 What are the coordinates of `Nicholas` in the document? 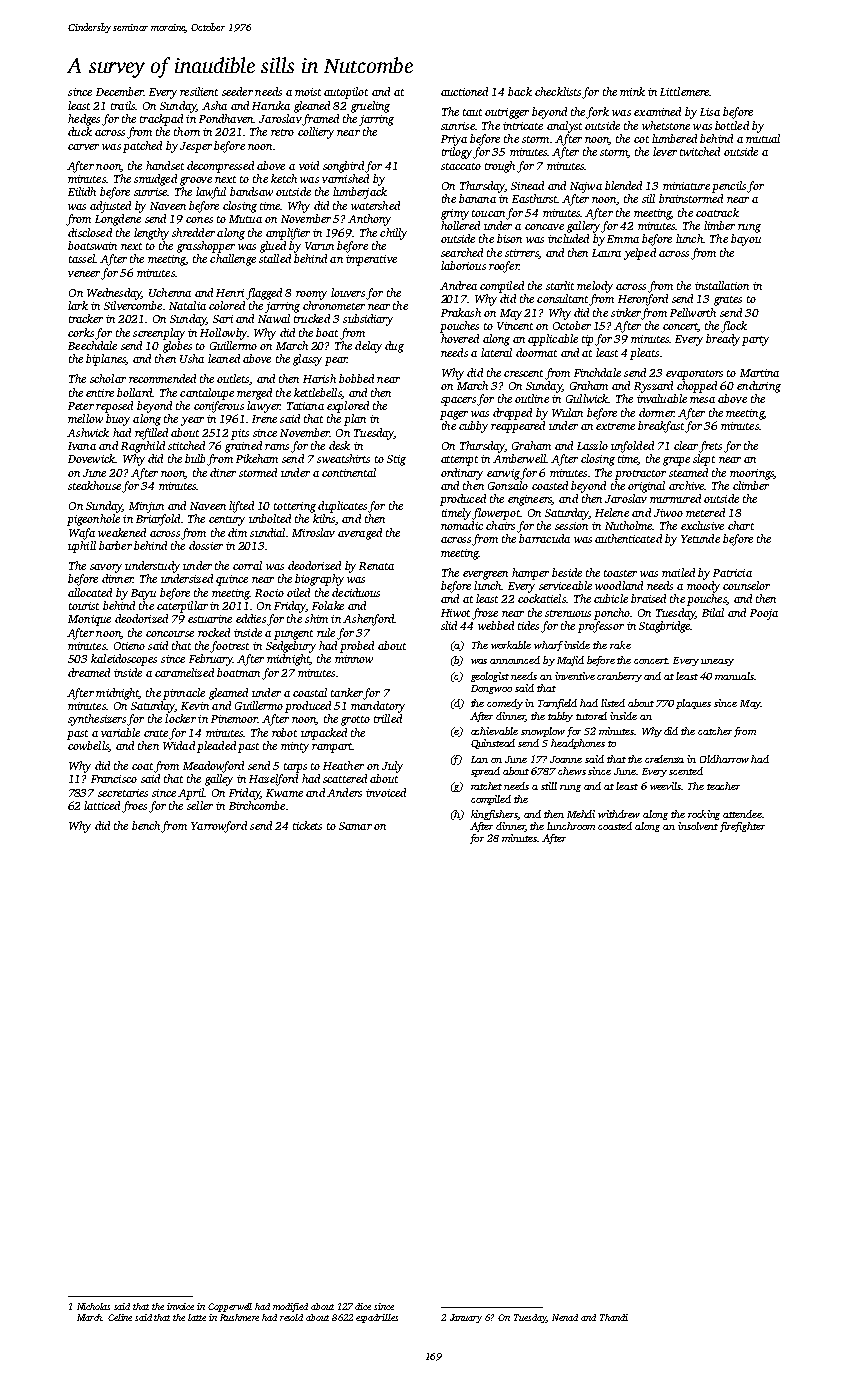 It's located at (93, 1306).
